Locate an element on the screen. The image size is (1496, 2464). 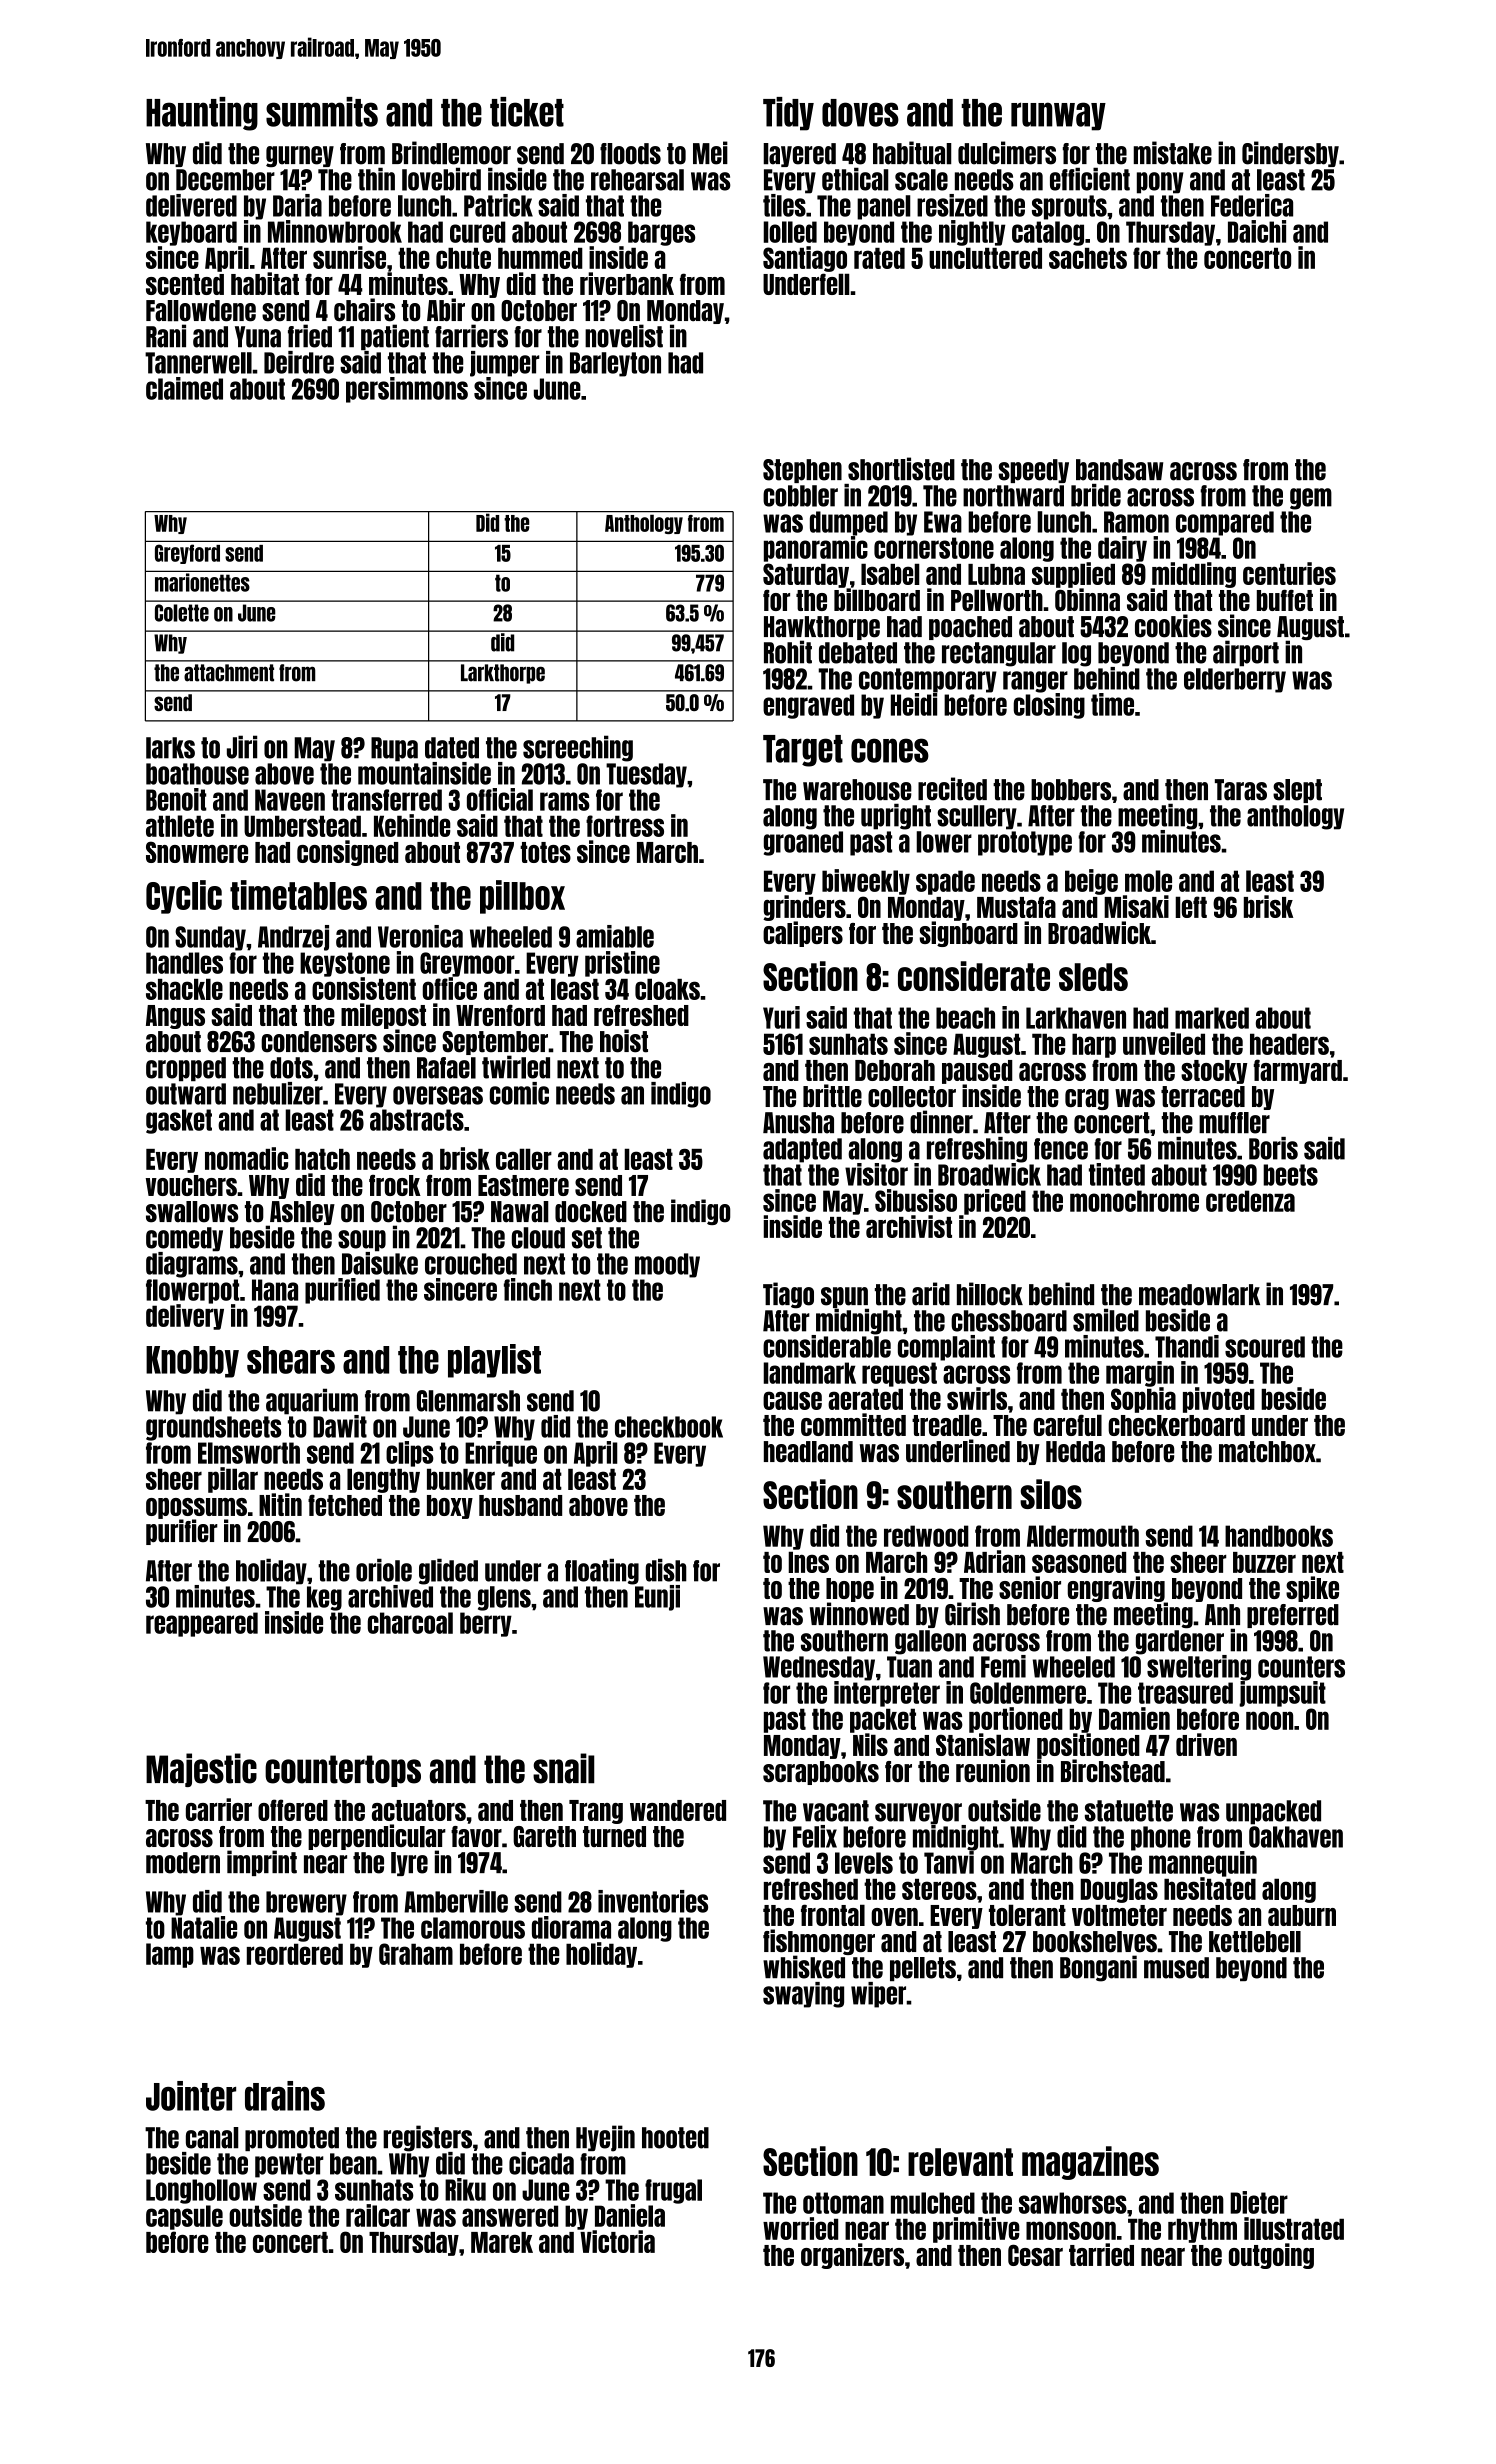
hope is located at coordinates (850, 1590).
